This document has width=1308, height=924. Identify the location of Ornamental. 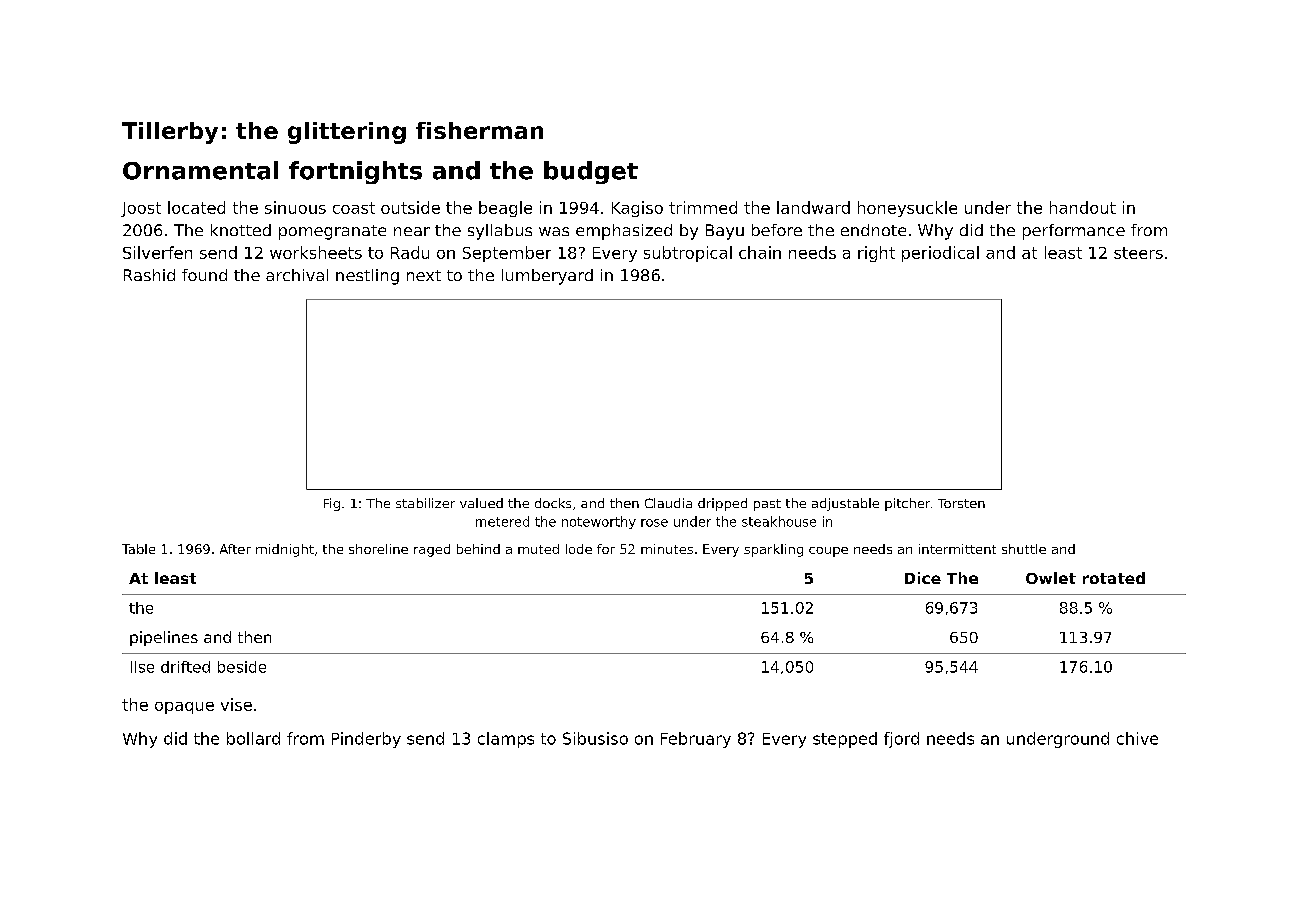
(200, 170).
